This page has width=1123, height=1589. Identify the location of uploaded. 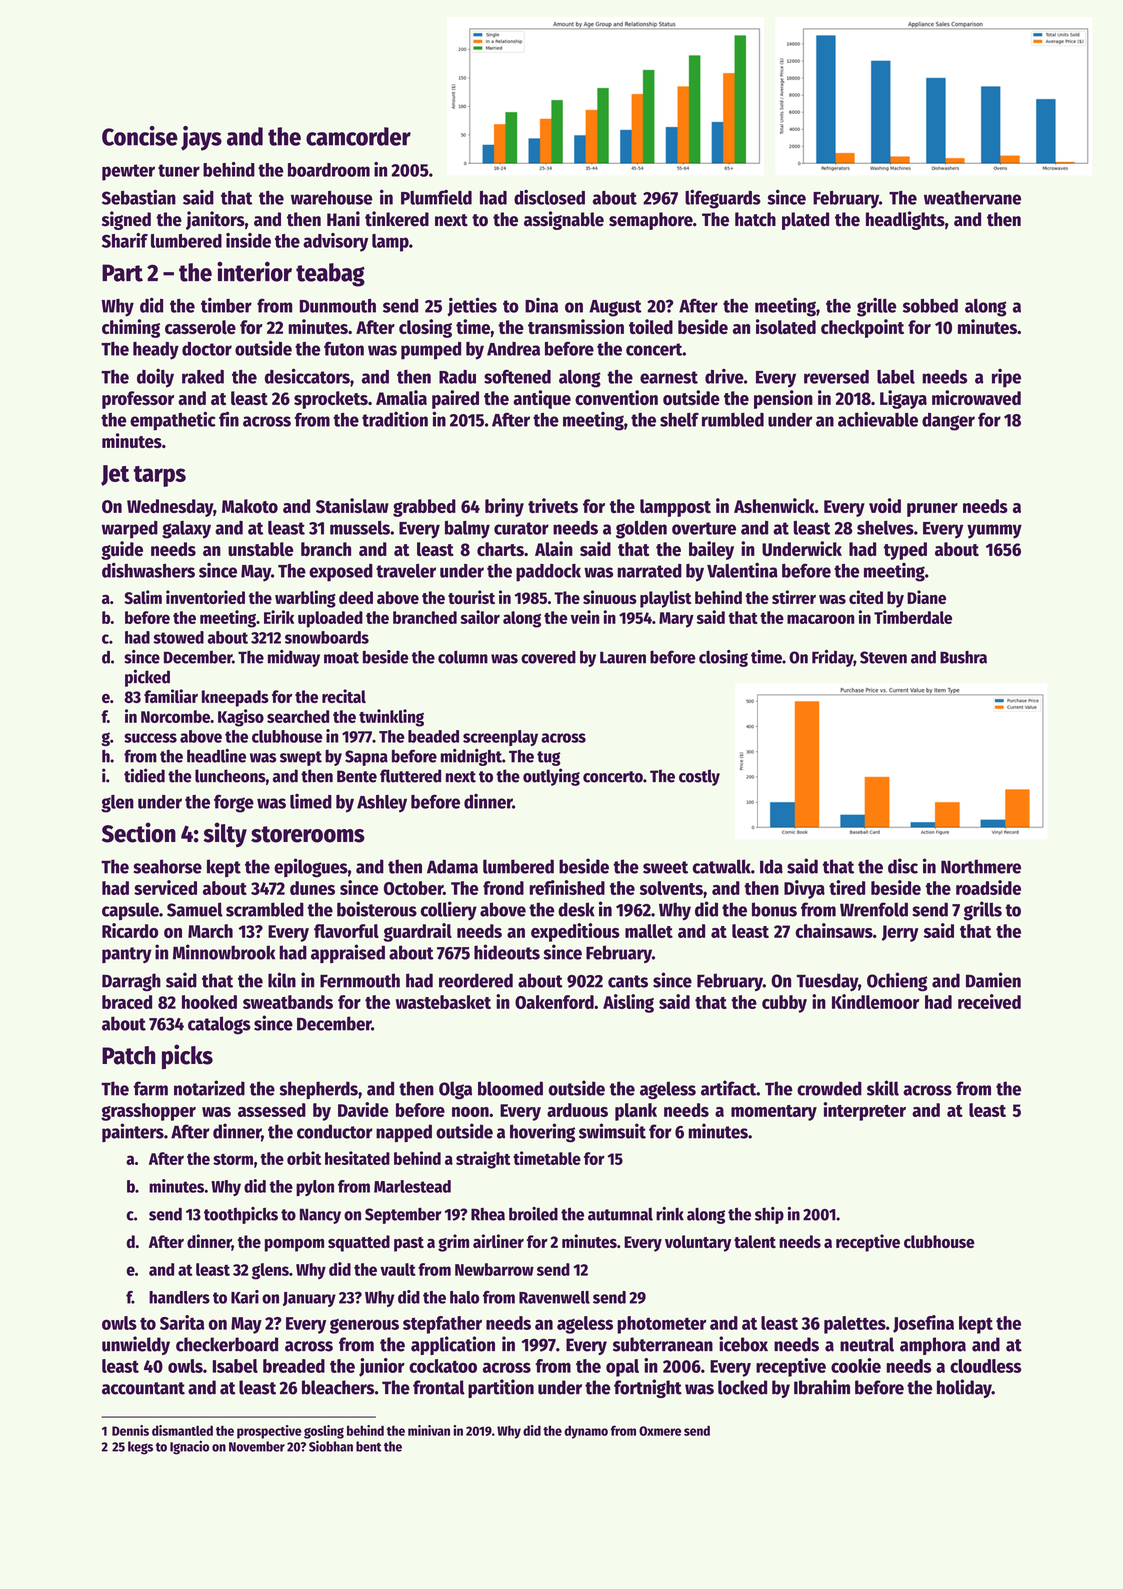
(330, 619).
